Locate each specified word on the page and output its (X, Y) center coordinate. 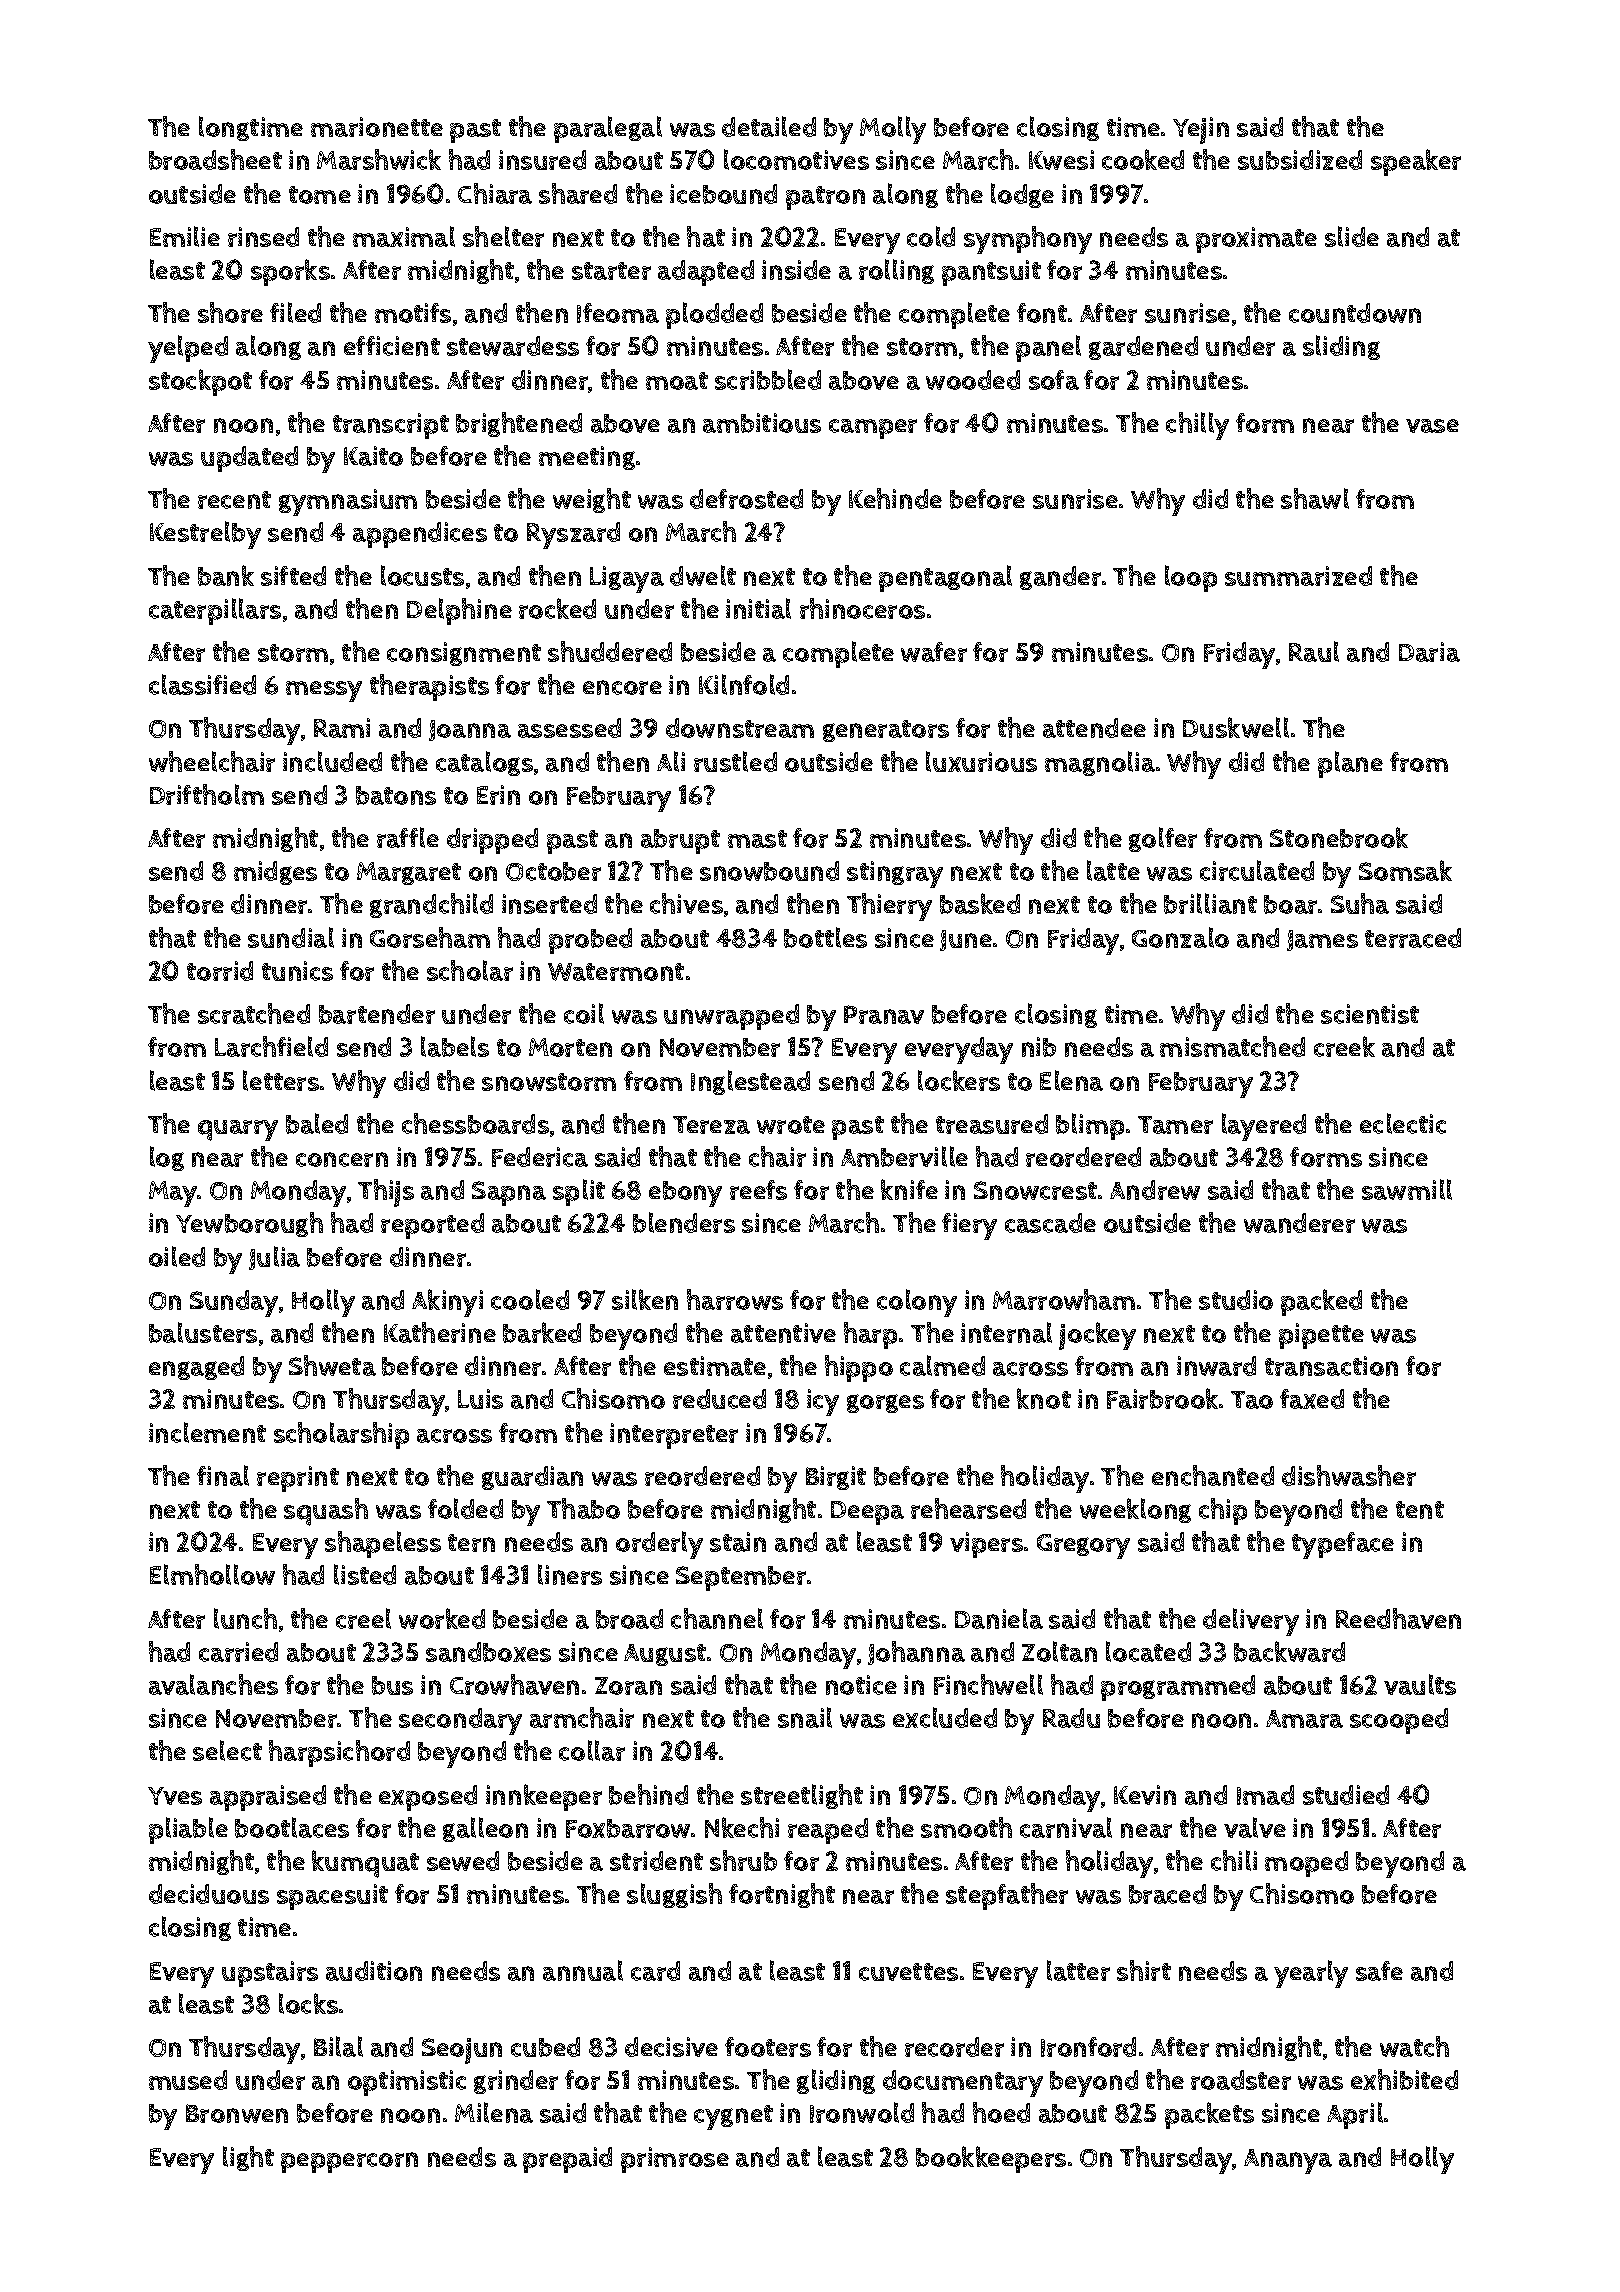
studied (1346, 1795)
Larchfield (271, 1046)
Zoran (628, 1686)
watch (1414, 2046)
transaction (1331, 1366)
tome (320, 195)
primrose (675, 2160)
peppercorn (349, 2162)
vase (1432, 426)
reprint (298, 1479)
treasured (992, 1124)
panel (1048, 348)
